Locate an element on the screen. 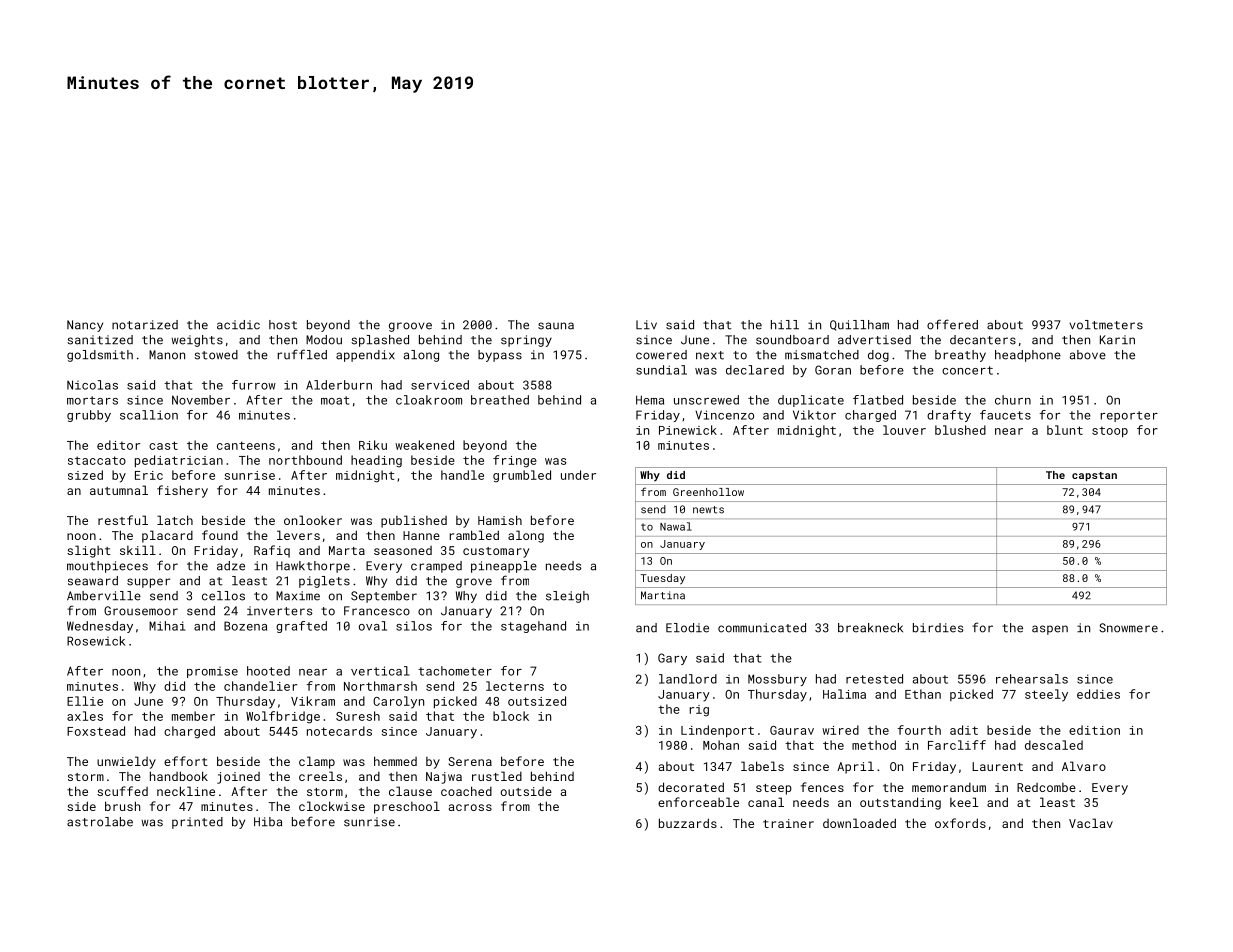  breakneck is located at coordinates (870, 628).
